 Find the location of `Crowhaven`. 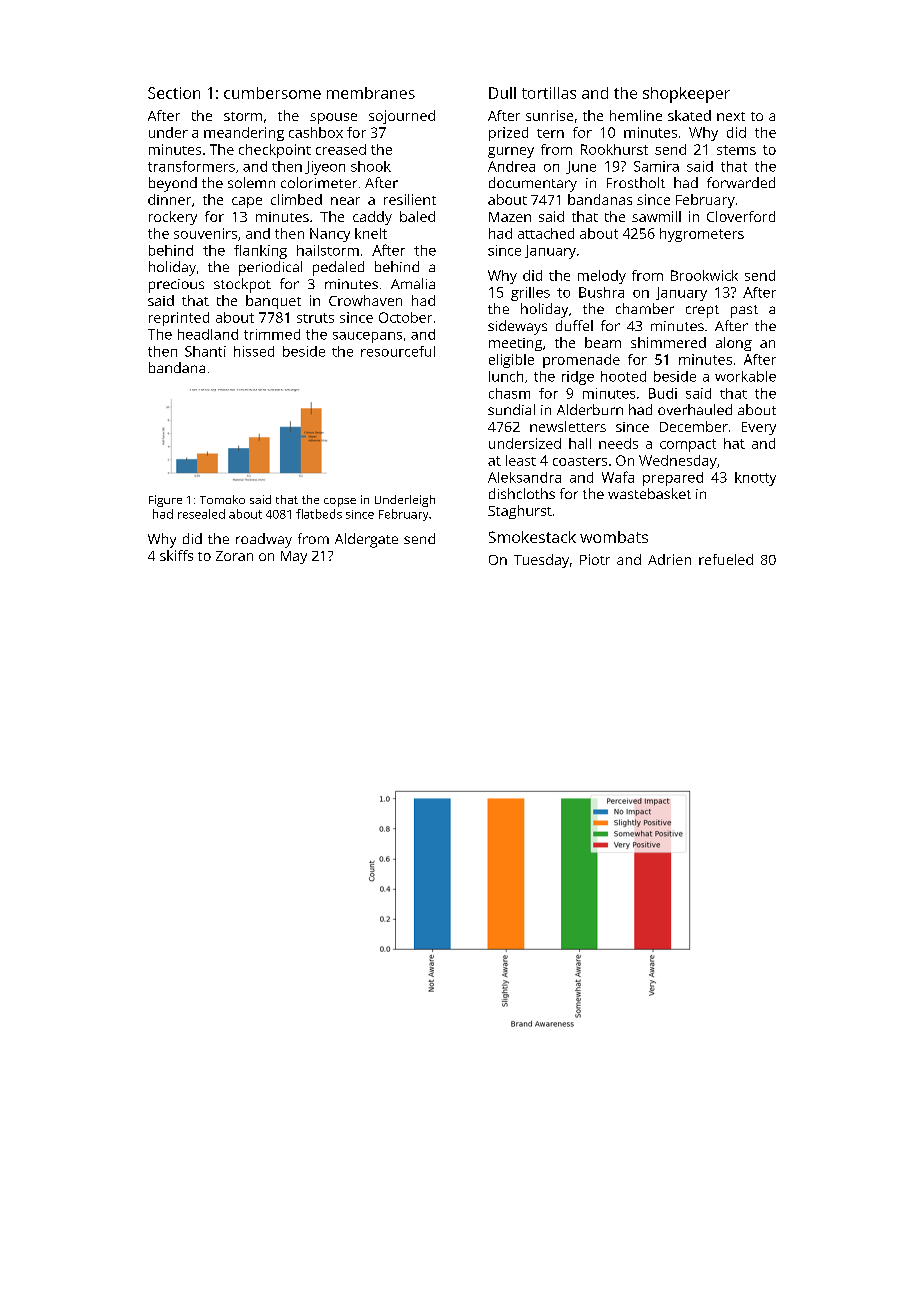

Crowhaven is located at coordinates (365, 300).
